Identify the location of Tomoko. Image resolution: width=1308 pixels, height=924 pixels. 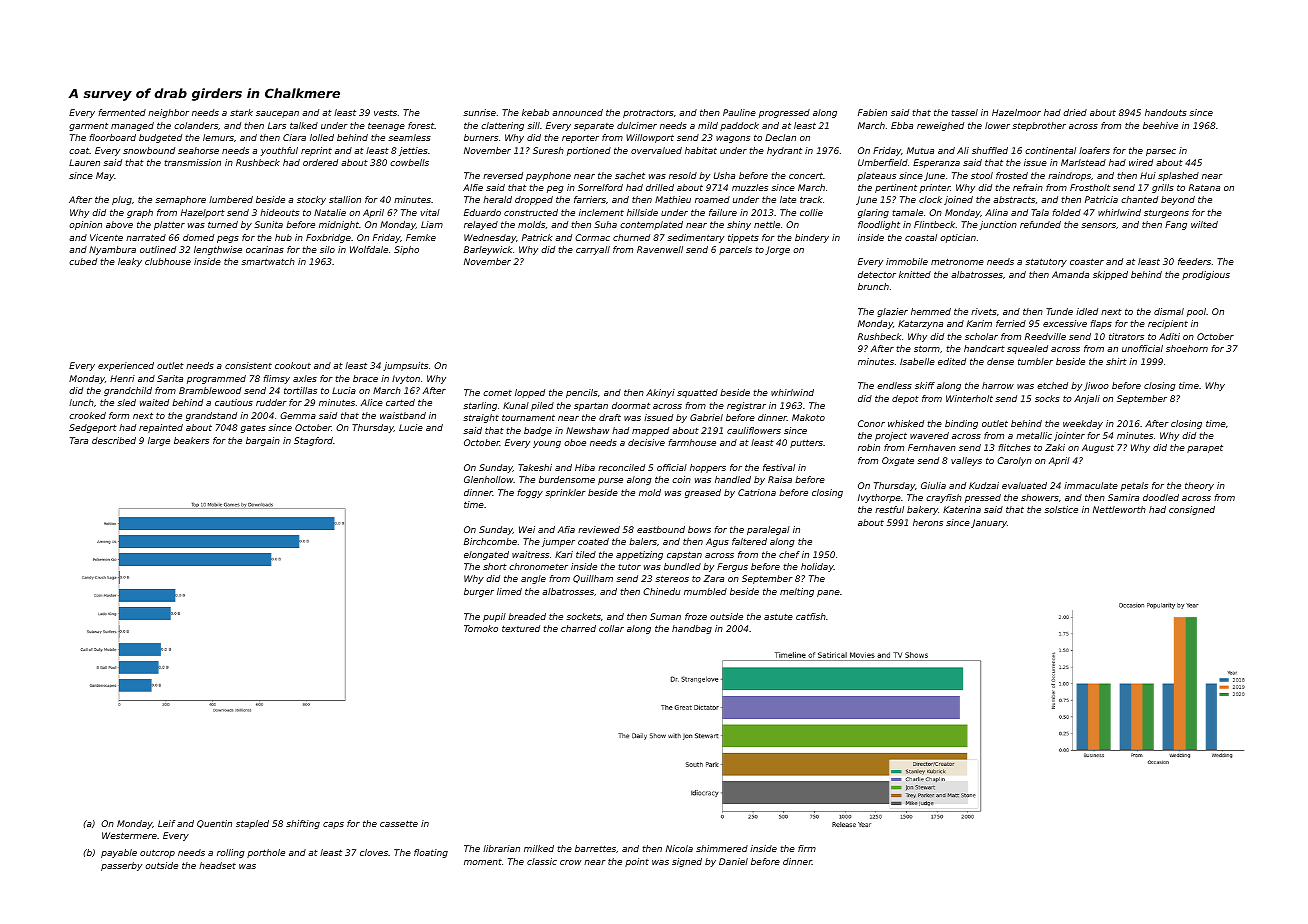
(481, 628).
